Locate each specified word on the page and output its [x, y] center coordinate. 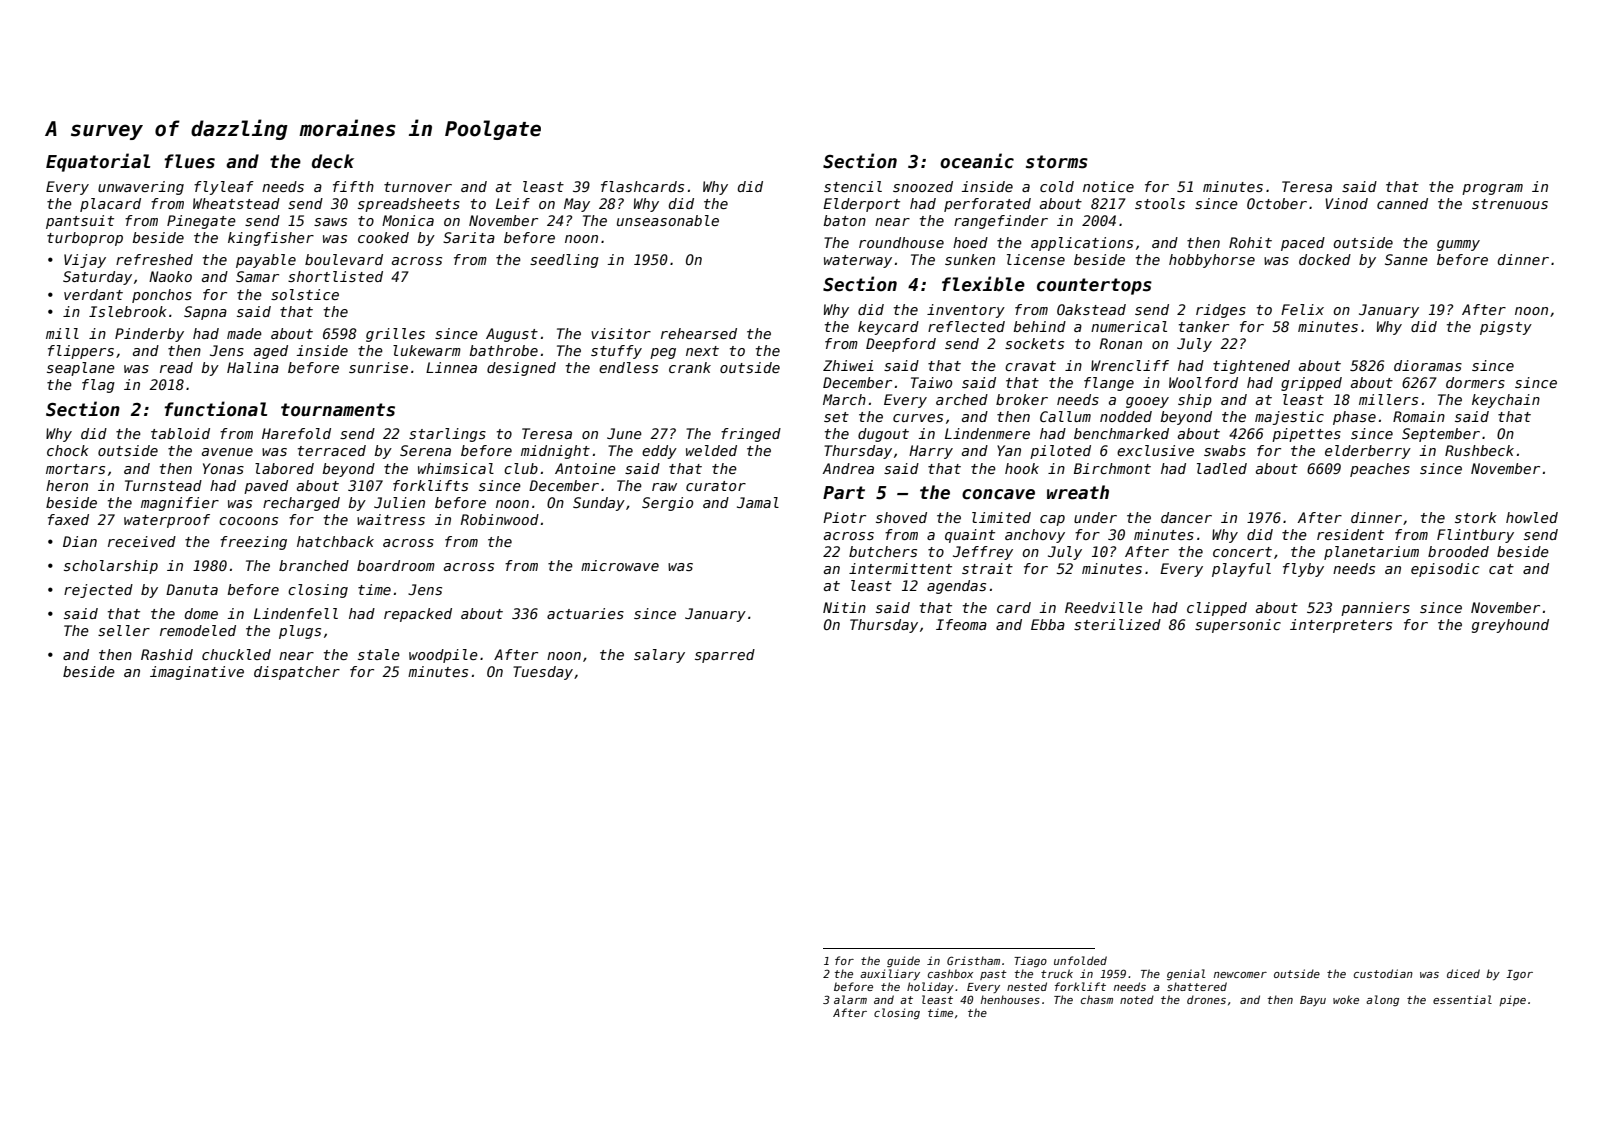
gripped [1311, 384]
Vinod [1346, 203]
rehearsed [699, 333]
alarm [850, 999]
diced [1463, 973]
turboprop [85, 239]
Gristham [973, 960]
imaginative [197, 673]
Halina [253, 367]
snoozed [923, 186]
